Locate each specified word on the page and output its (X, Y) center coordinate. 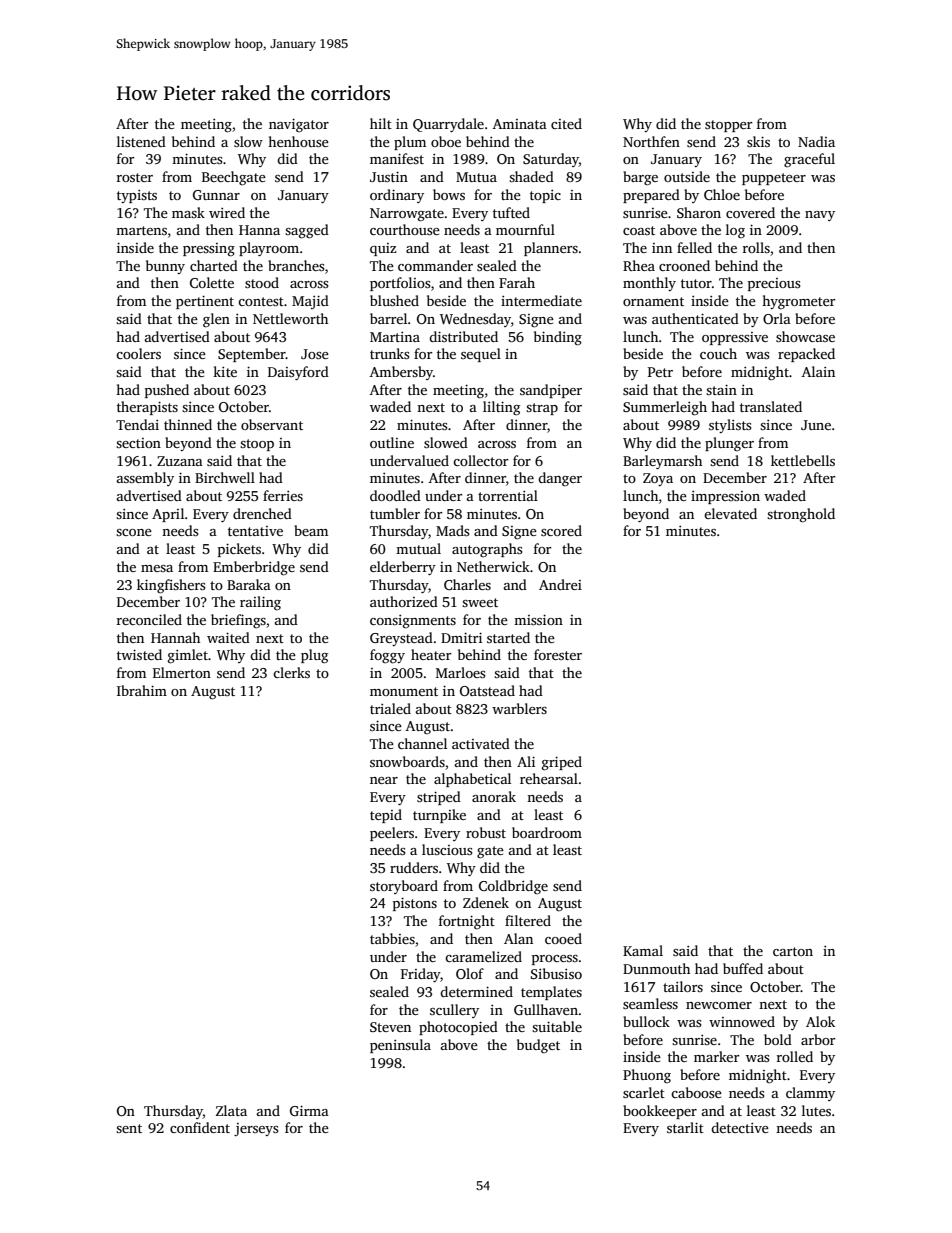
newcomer (719, 1005)
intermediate (541, 300)
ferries (283, 495)
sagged (307, 231)
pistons (415, 904)
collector (480, 460)
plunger (729, 444)
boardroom (547, 832)
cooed (563, 938)
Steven (390, 1027)
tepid (386, 816)
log (735, 231)
